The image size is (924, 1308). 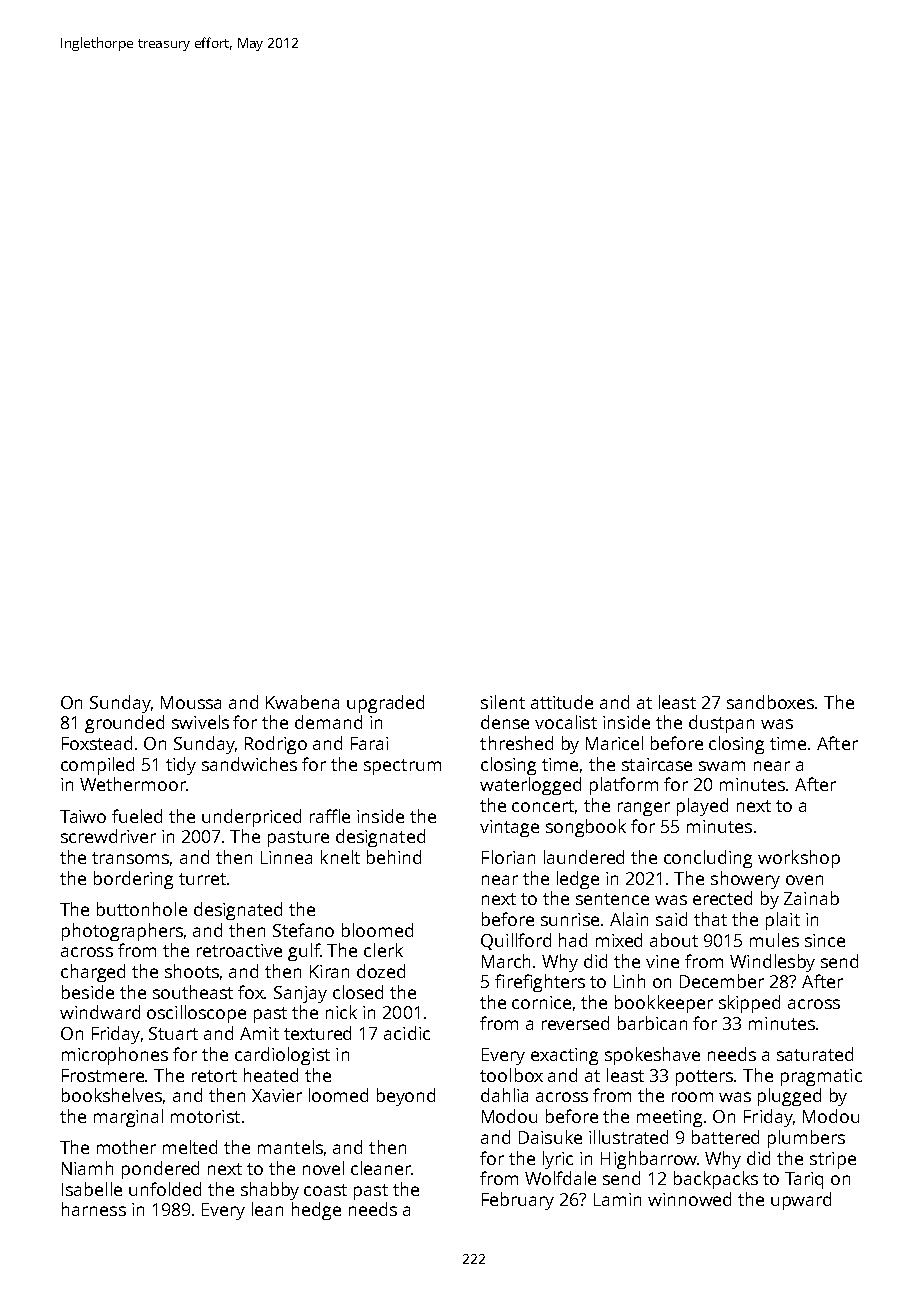 What do you see at coordinates (94, 1209) in the screenshot?
I see `harness` at bounding box center [94, 1209].
